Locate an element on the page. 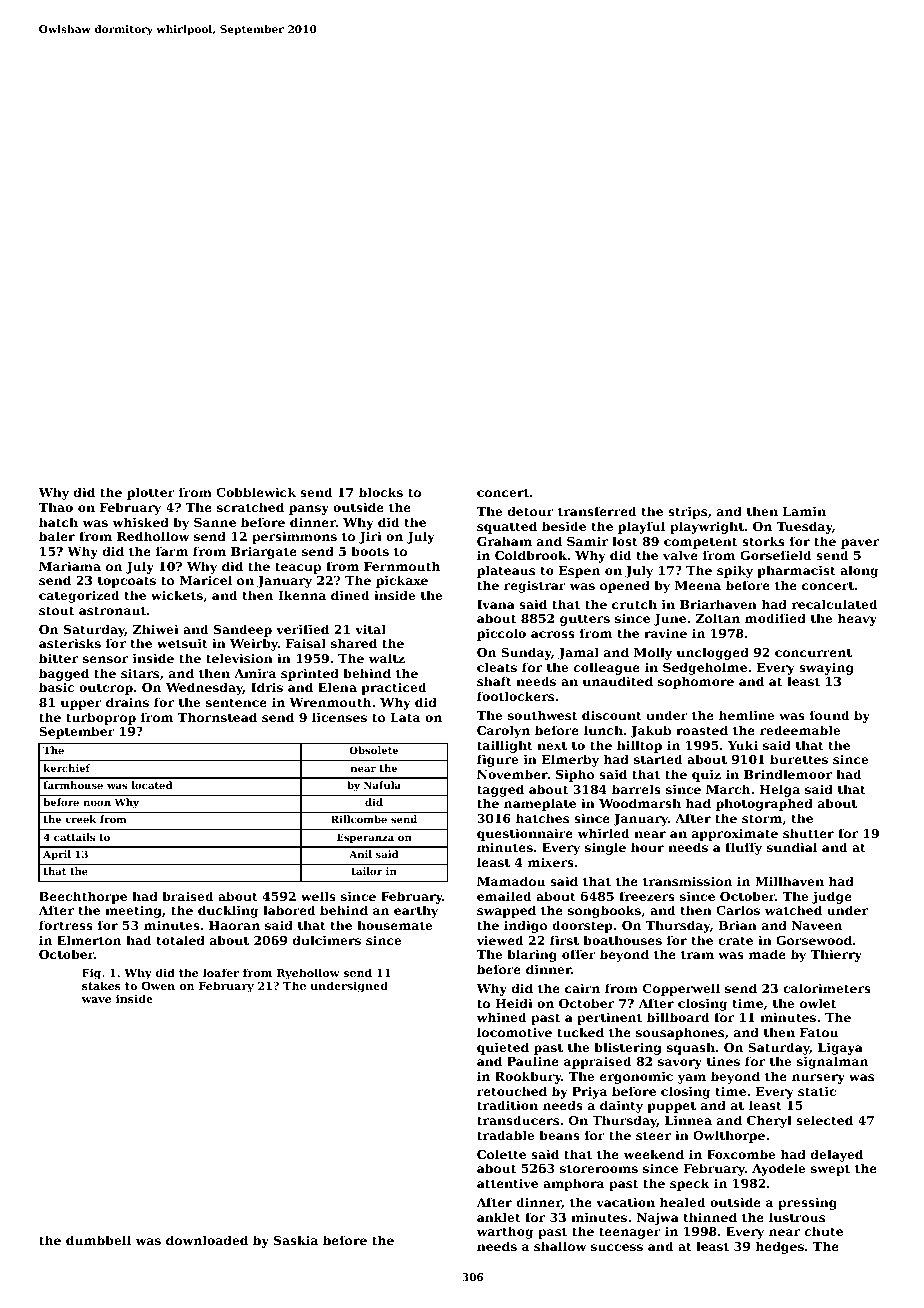  wetsuit is located at coordinates (182, 643).
